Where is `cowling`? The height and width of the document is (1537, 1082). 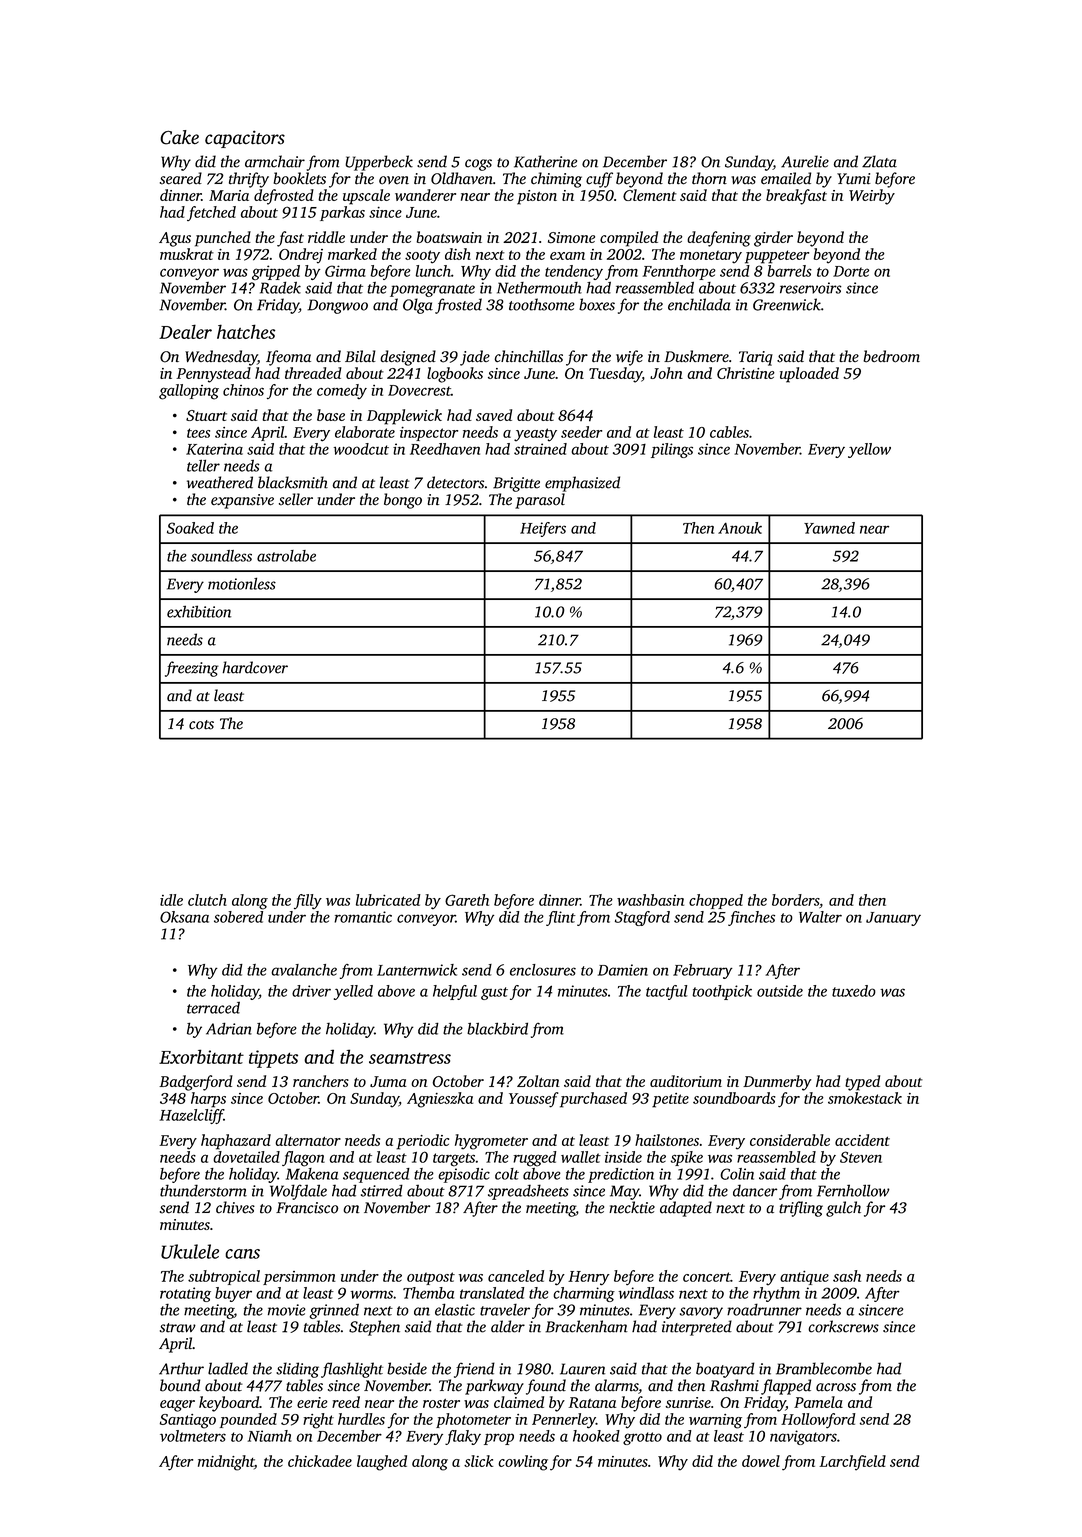
cowling is located at coordinates (523, 1463).
